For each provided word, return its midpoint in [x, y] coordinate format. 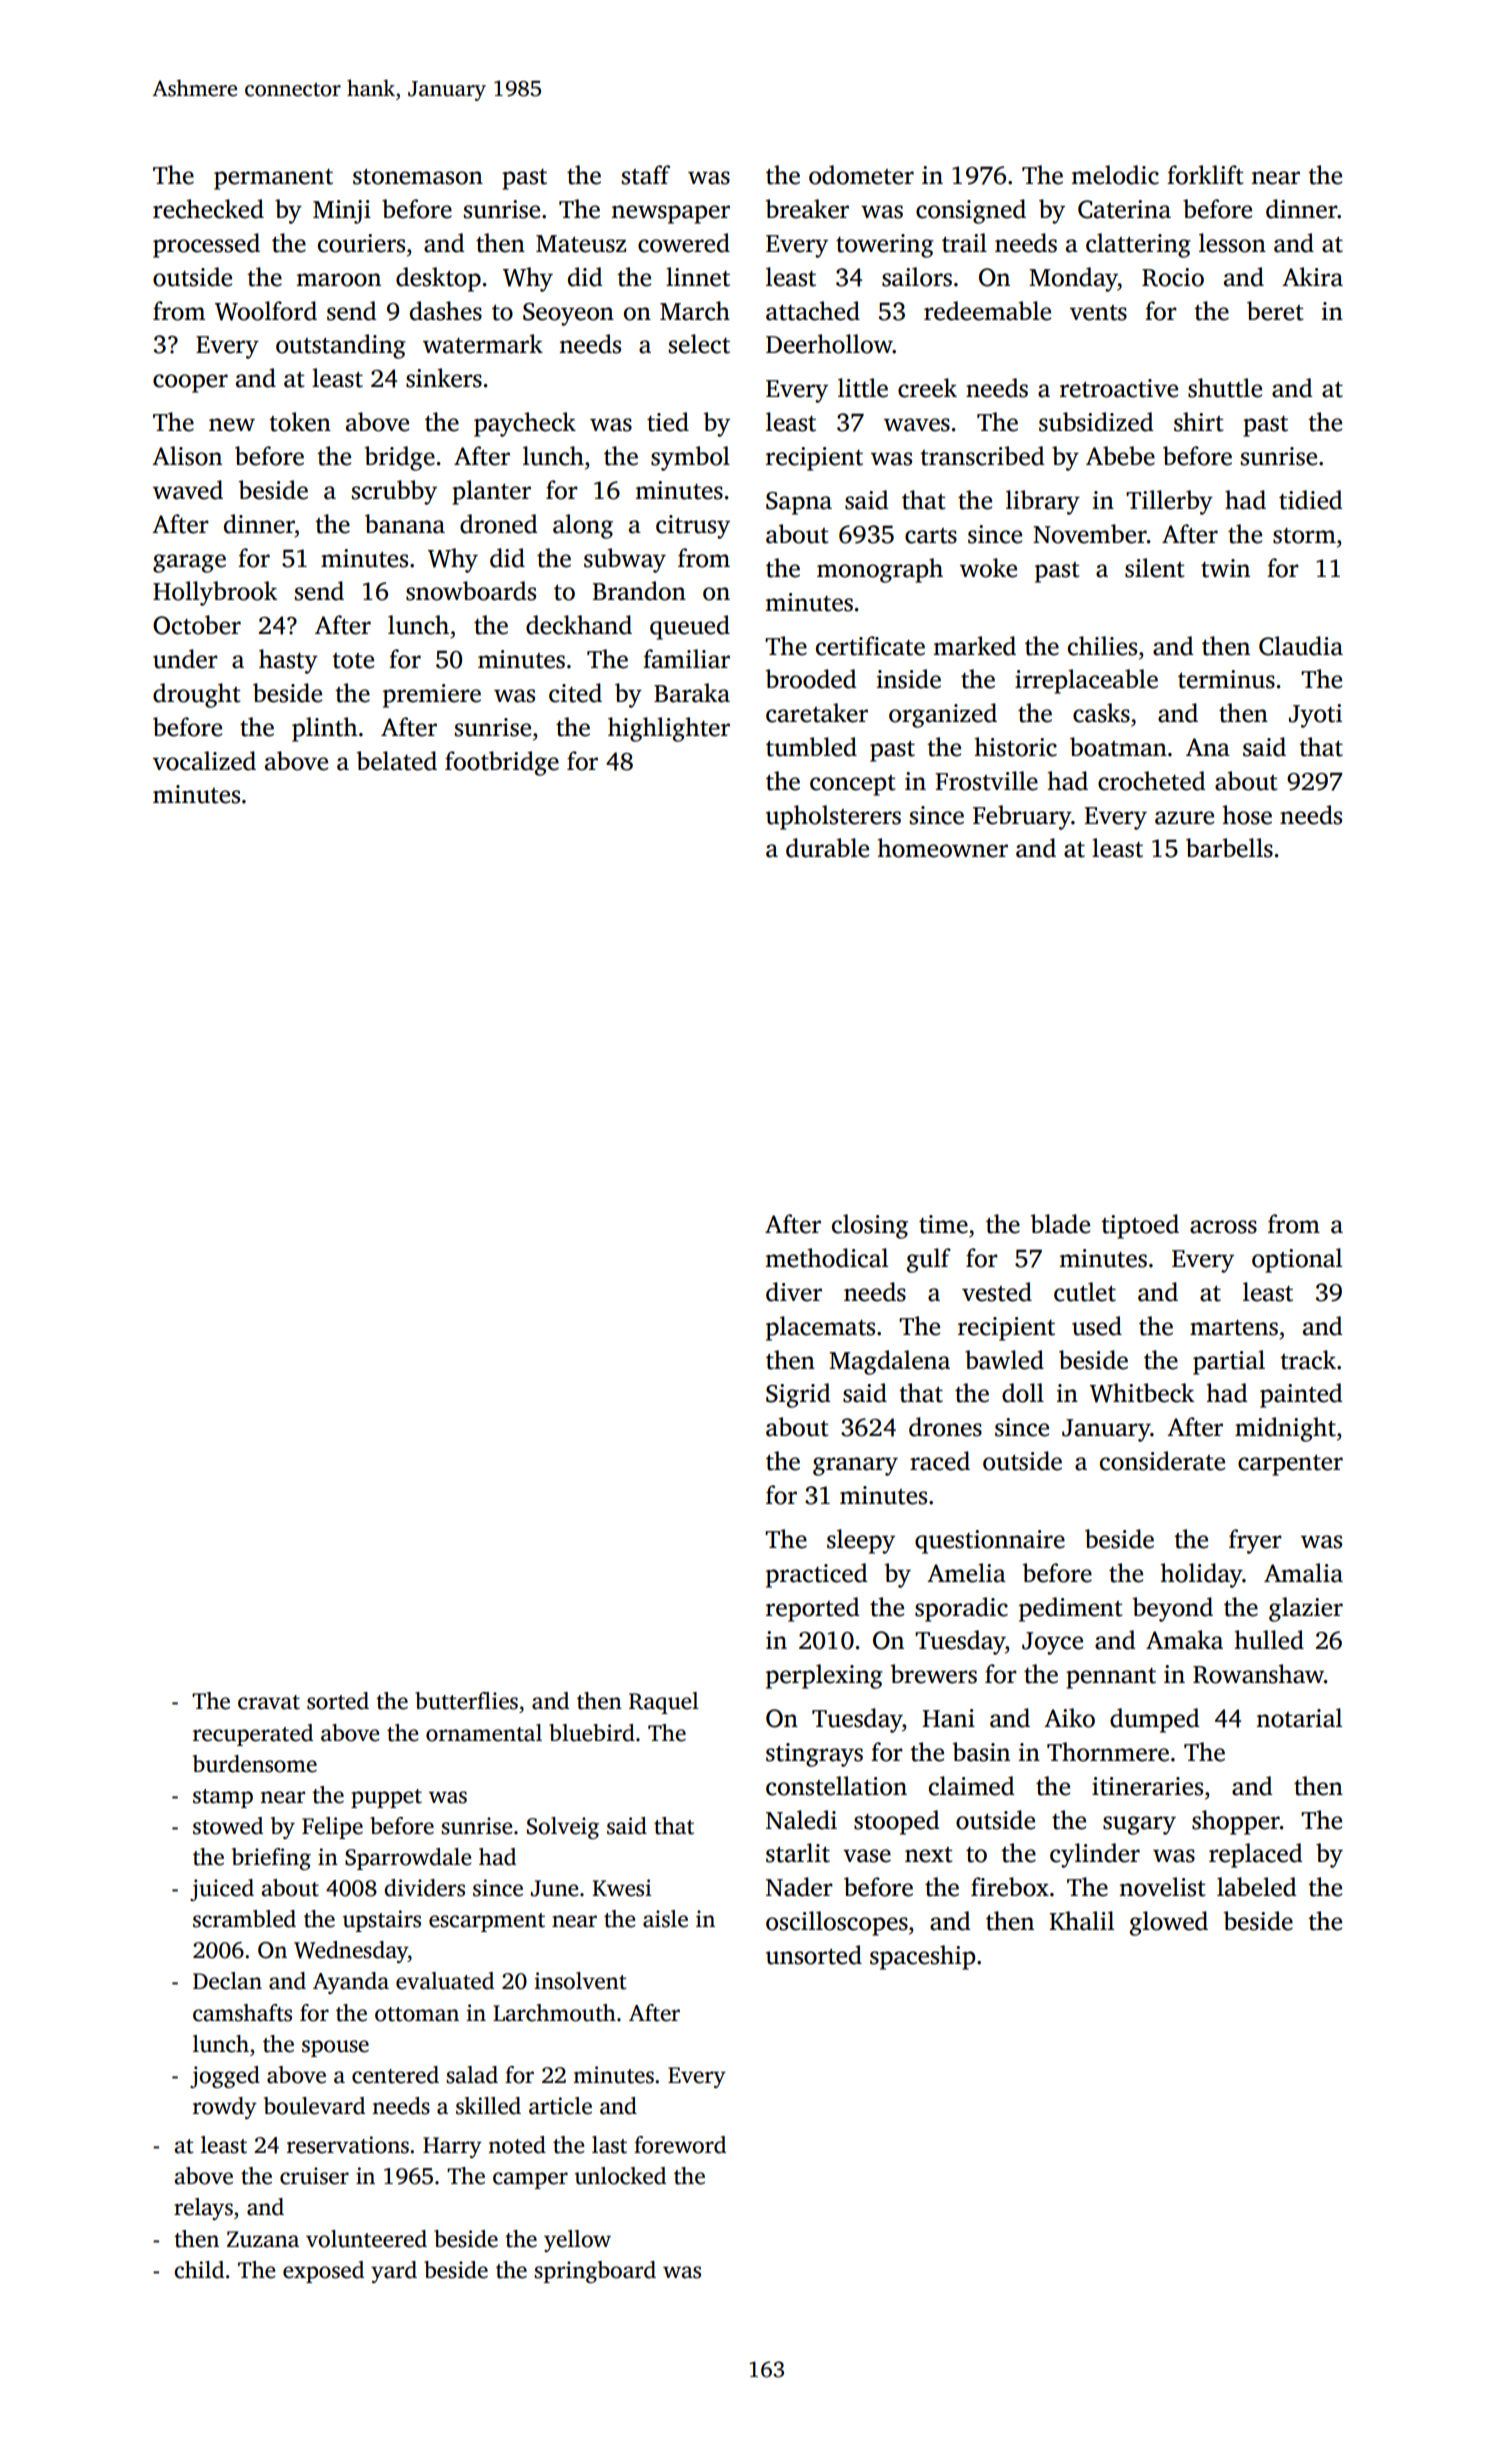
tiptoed [1140, 1226]
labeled [1256, 1887]
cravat [269, 1702]
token [300, 422]
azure [1184, 818]
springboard [595, 2272]
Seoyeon [568, 314]
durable [827, 848]
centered [395, 2075]
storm [1304, 536]
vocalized [204, 761]
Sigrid [798, 1395]
